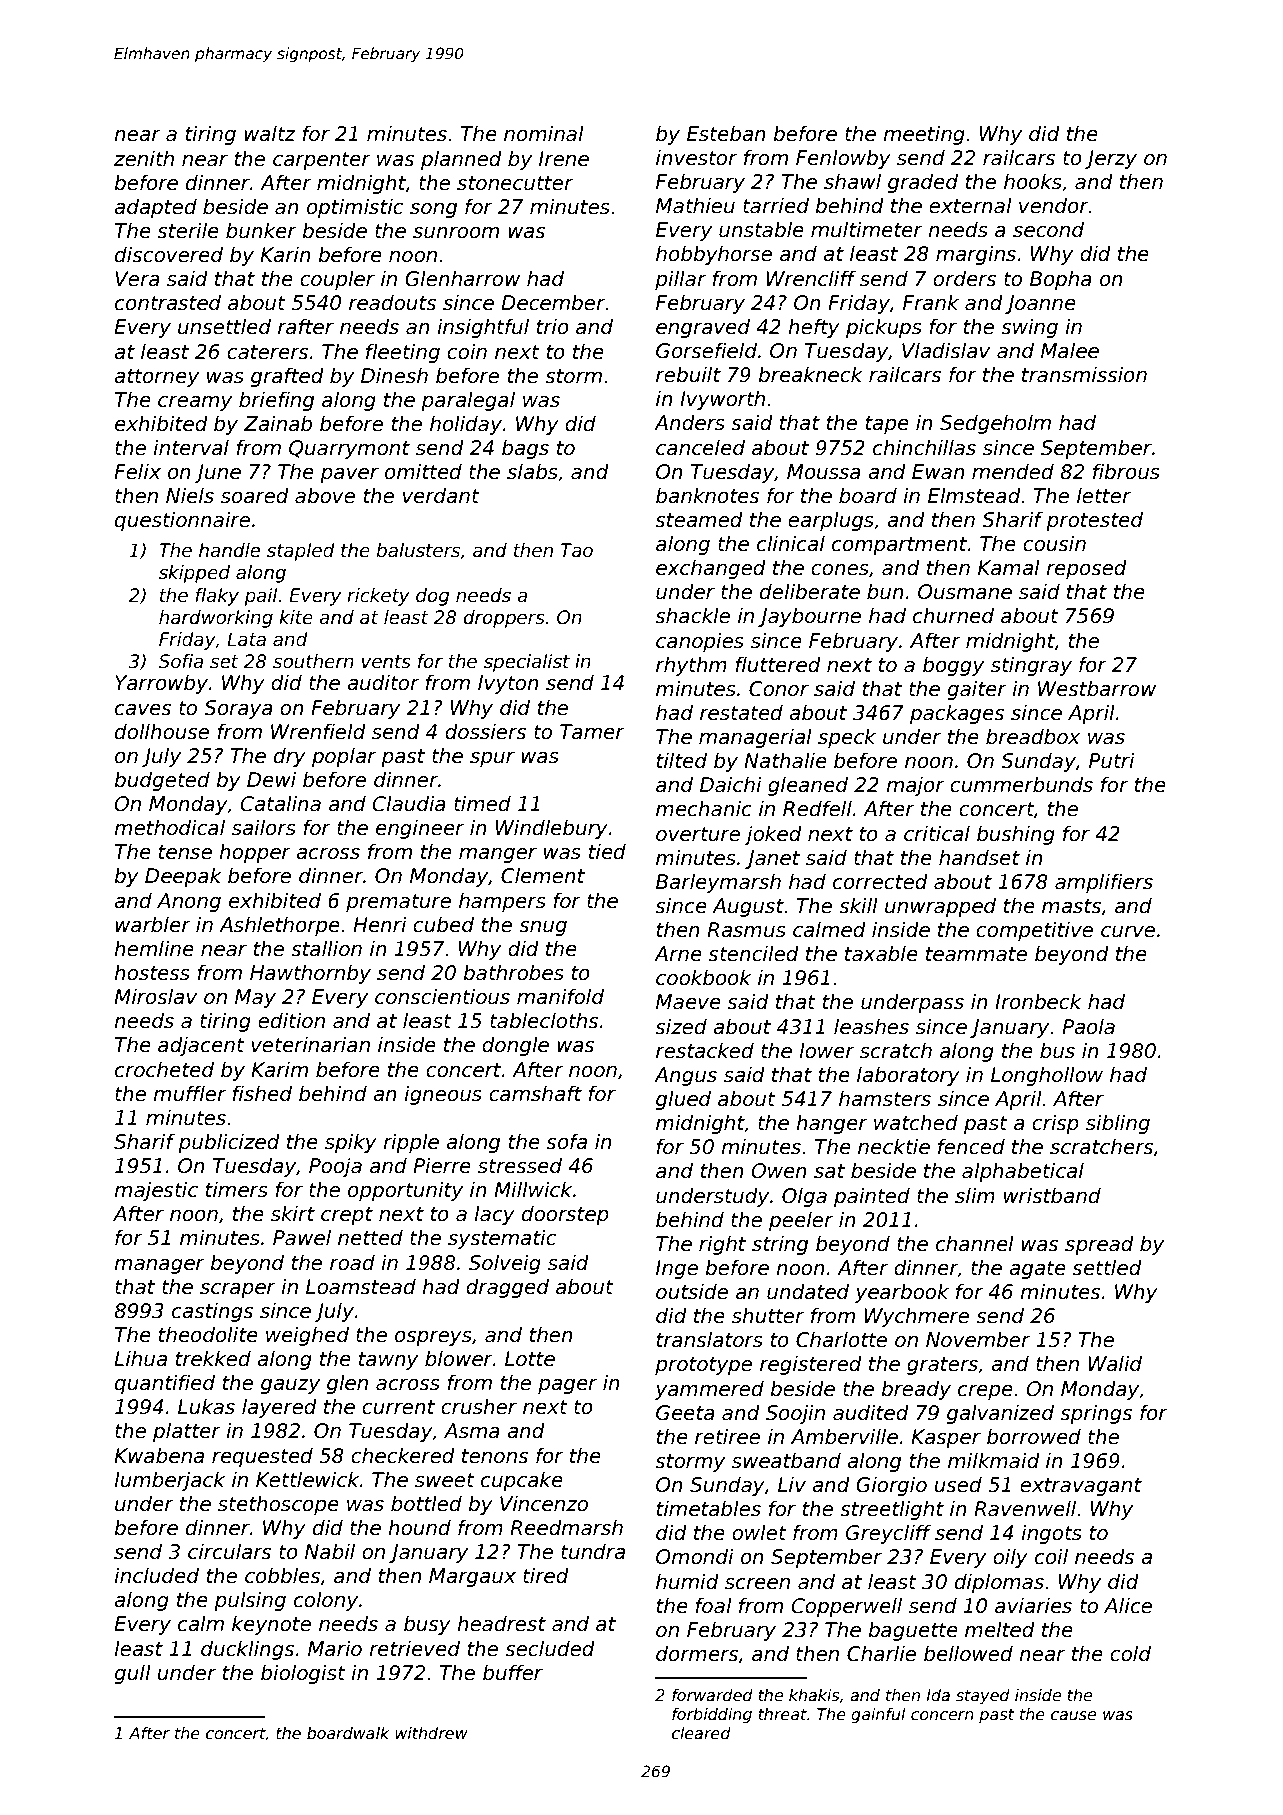 This page has height=1815, width=1283. I want to click on string, so click(780, 1245).
